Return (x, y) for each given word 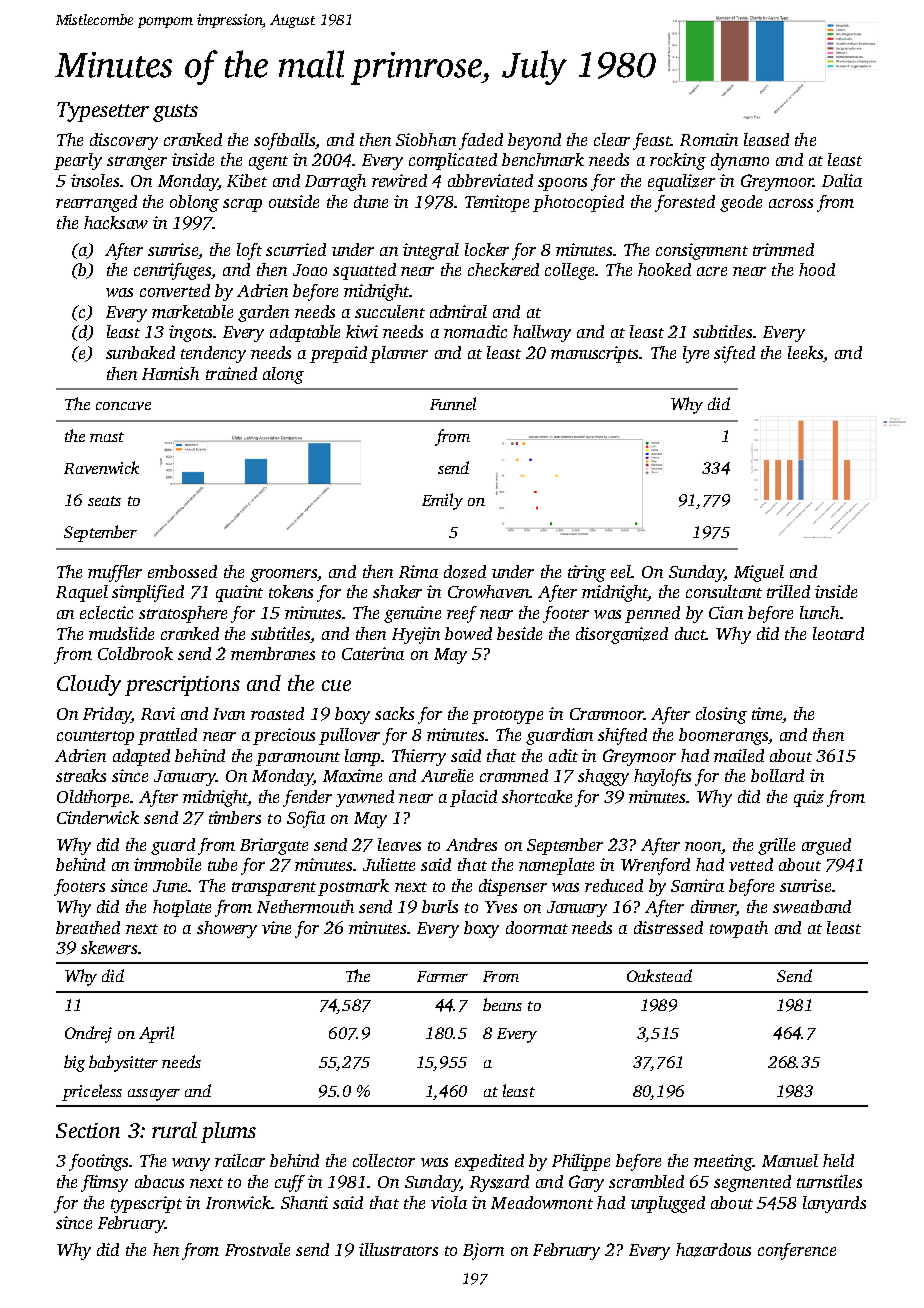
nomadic (475, 331)
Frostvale (257, 1249)
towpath (739, 929)
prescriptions (182, 686)
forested (685, 203)
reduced (614, 885)
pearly (78, 161)
